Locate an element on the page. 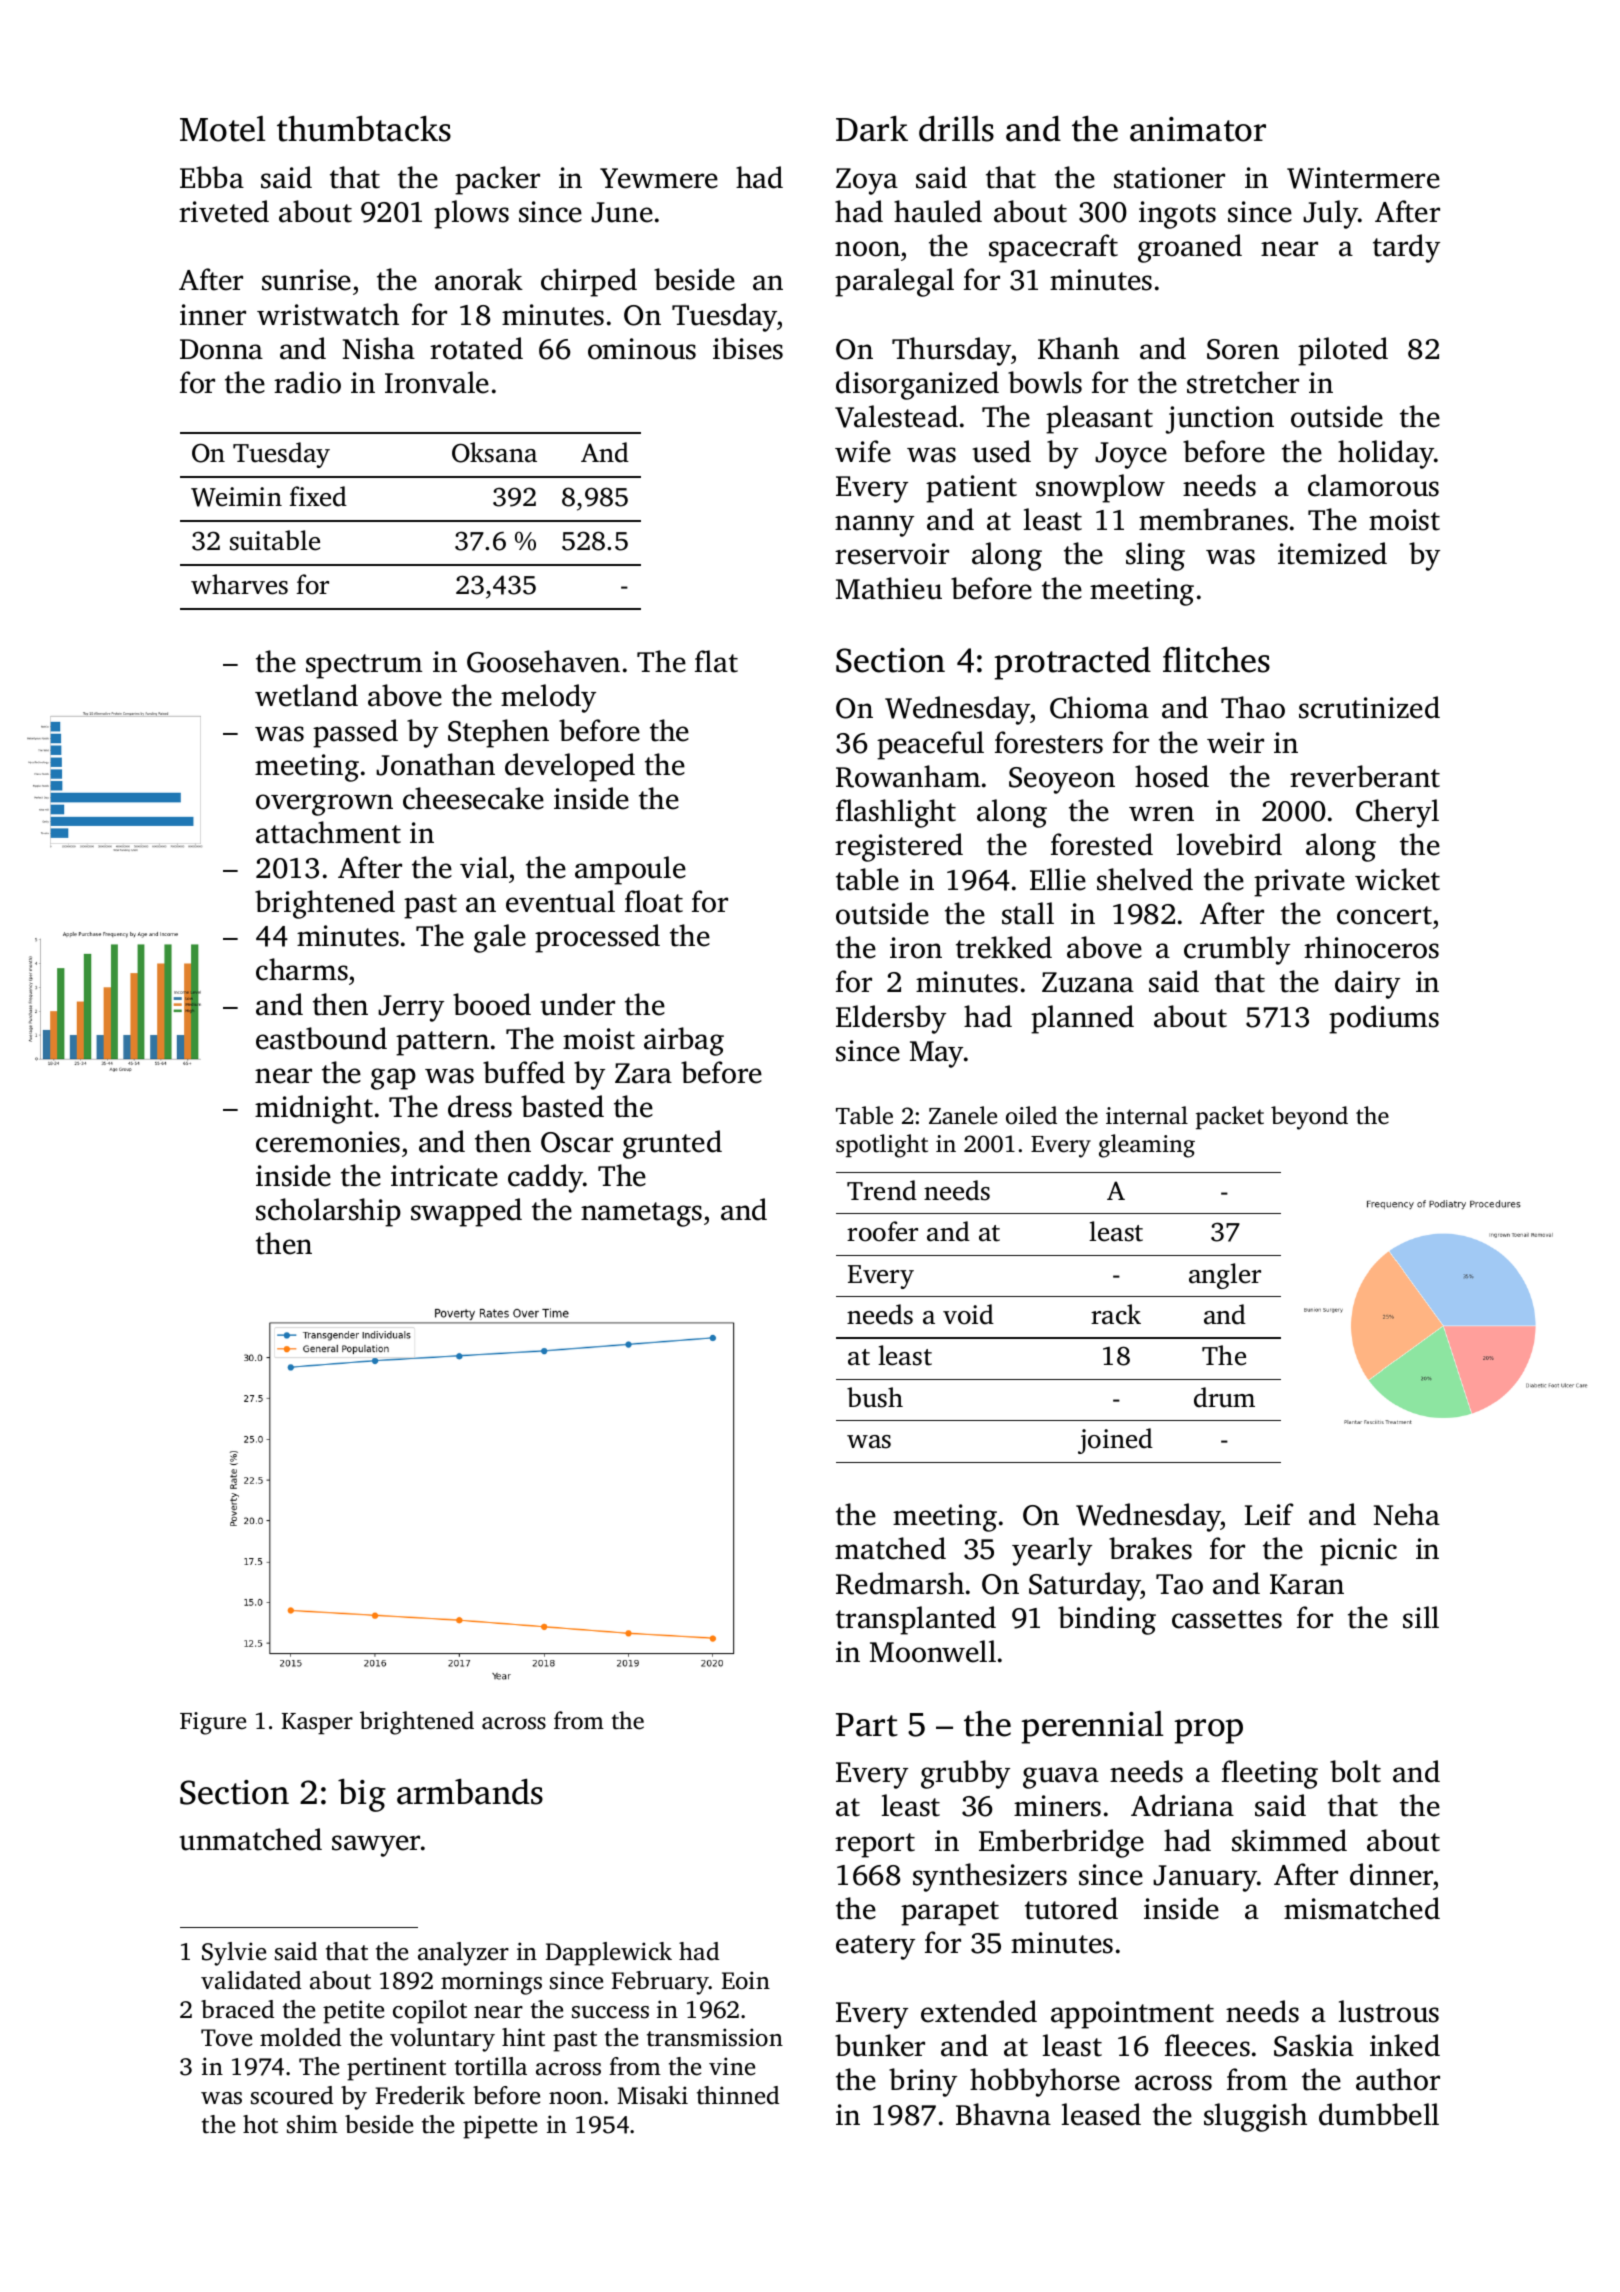 The width and height of the page is (1620, 2292). rotated is located at coordinates (476, 348).
